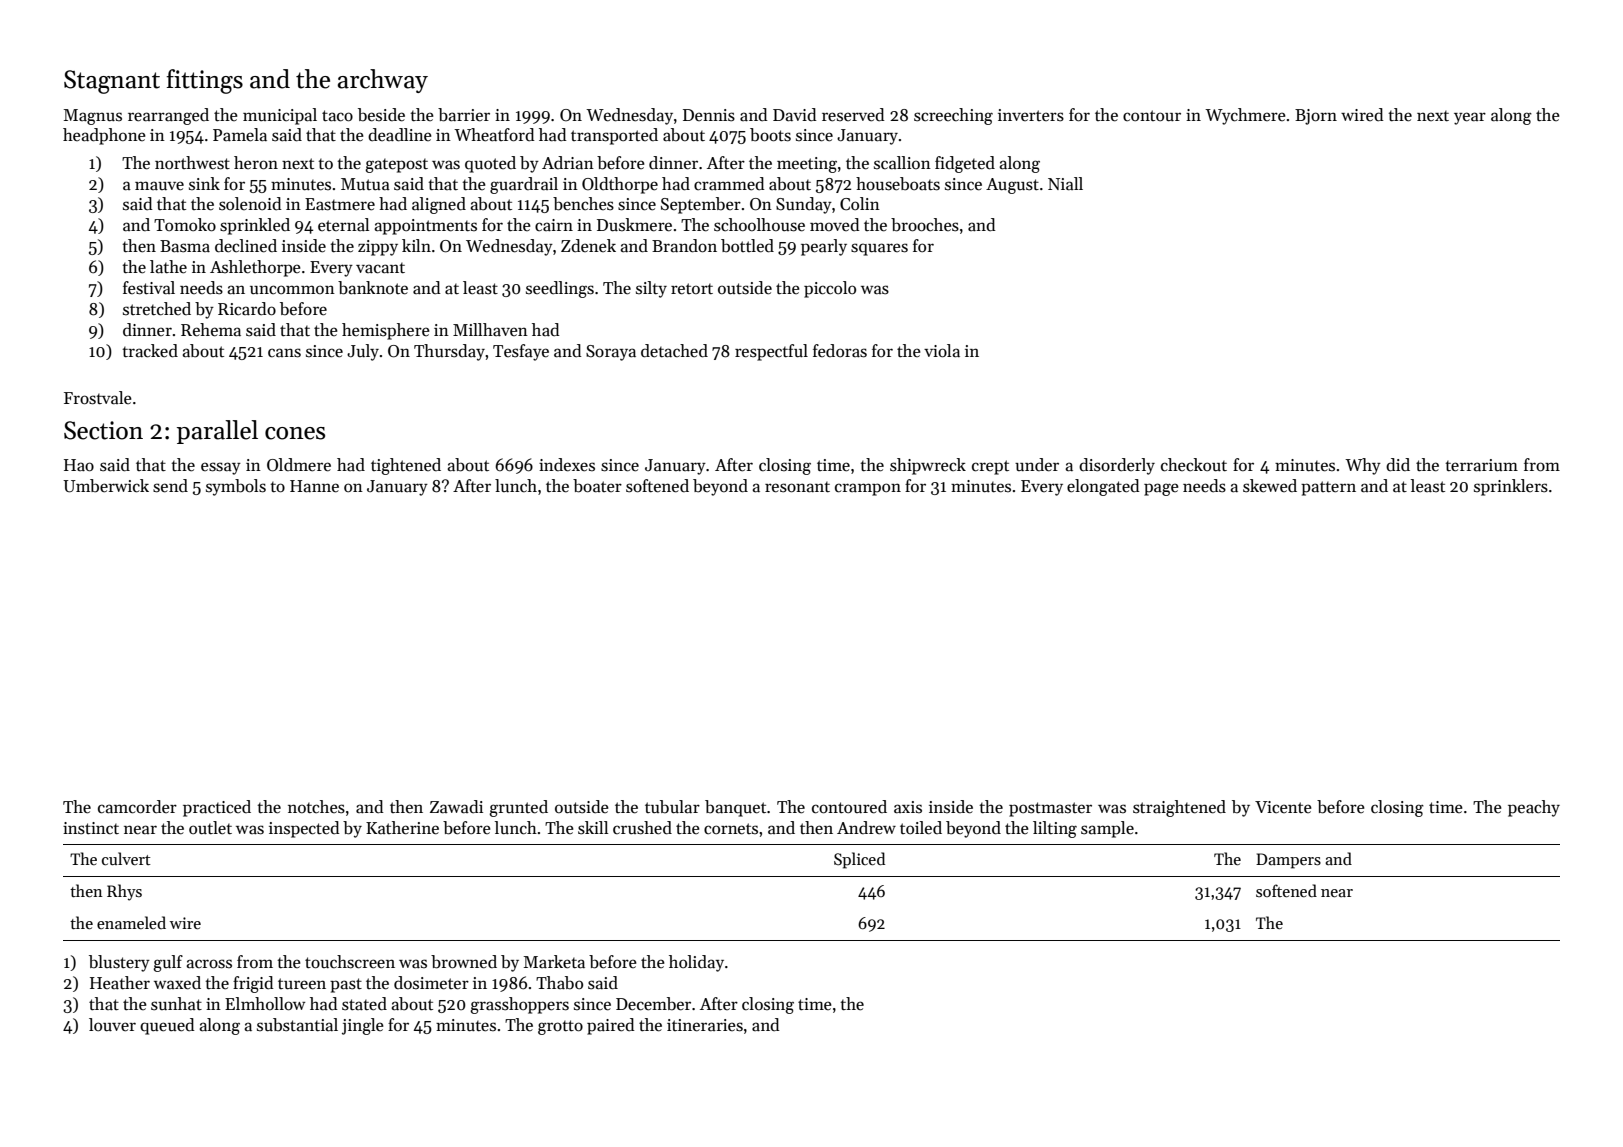 The width and height of the page is (1623, 1147). What do you see at coordinates (1511, 487) in the page?
I see `sprinklers` at bounding box center [1511, 487].
